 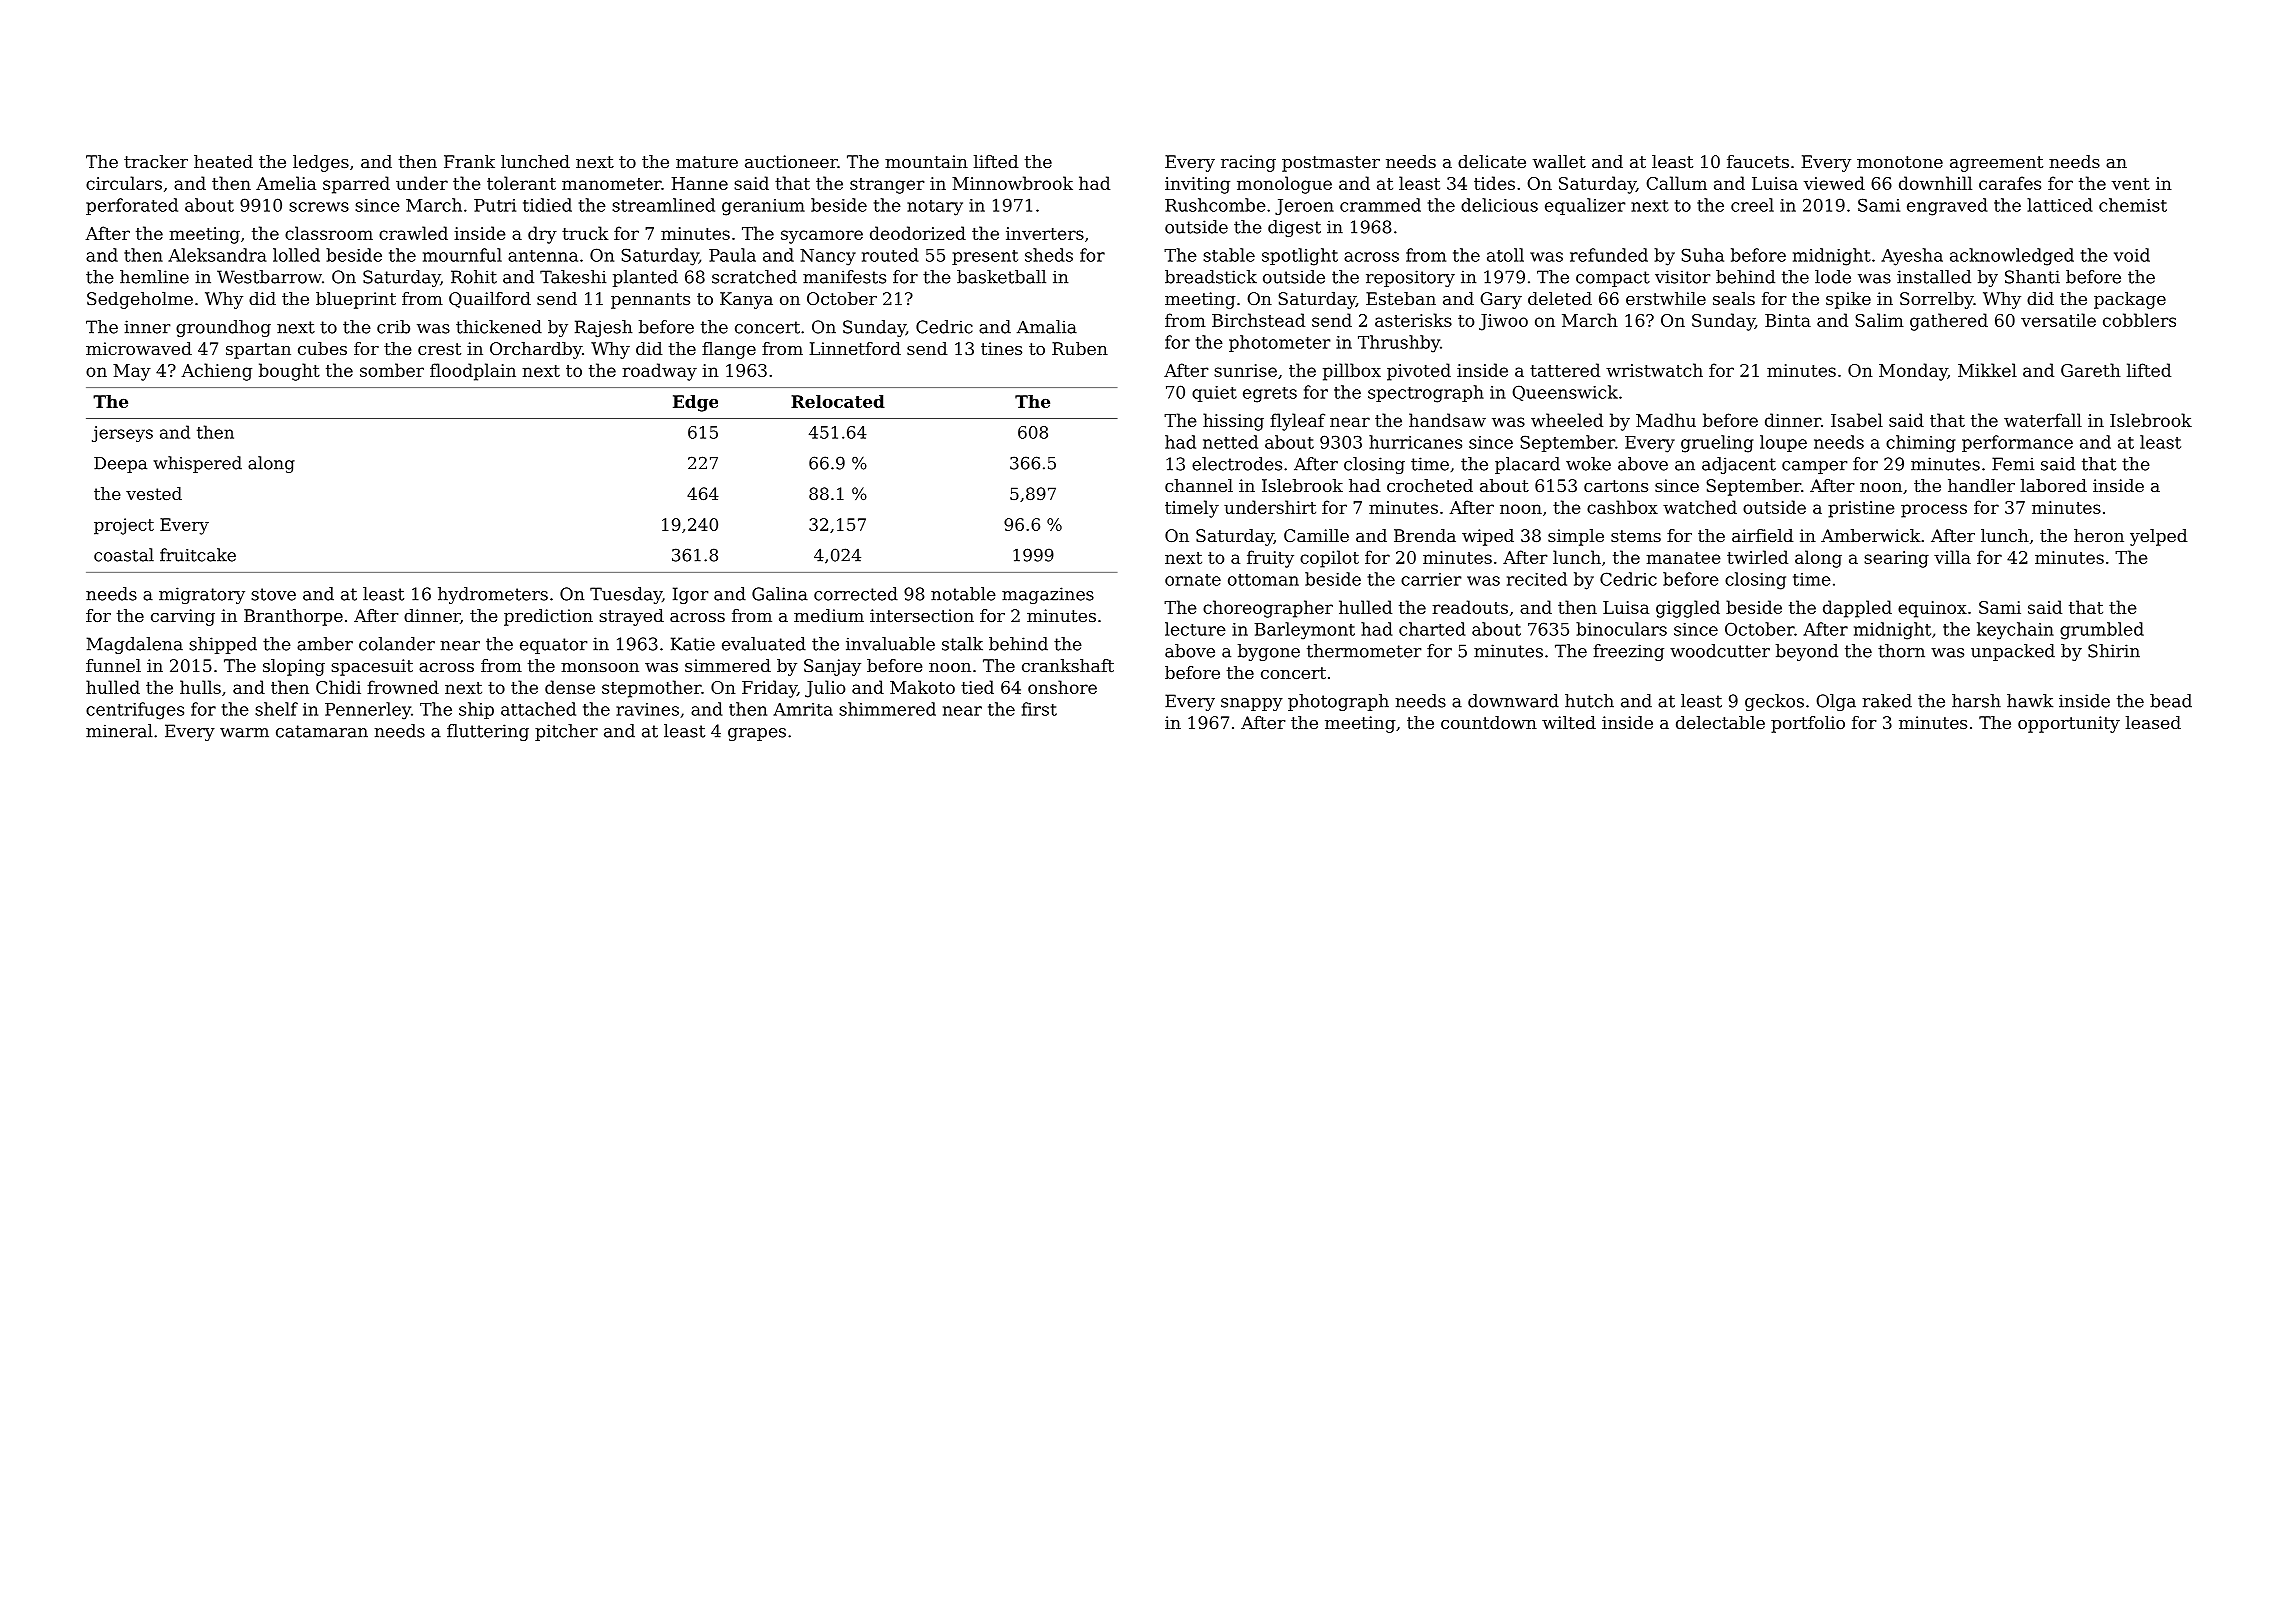 What do you see at coordinates (1352, 372) in the screenshot?
I see `pillbox` at bounding box center [1352, 372].
